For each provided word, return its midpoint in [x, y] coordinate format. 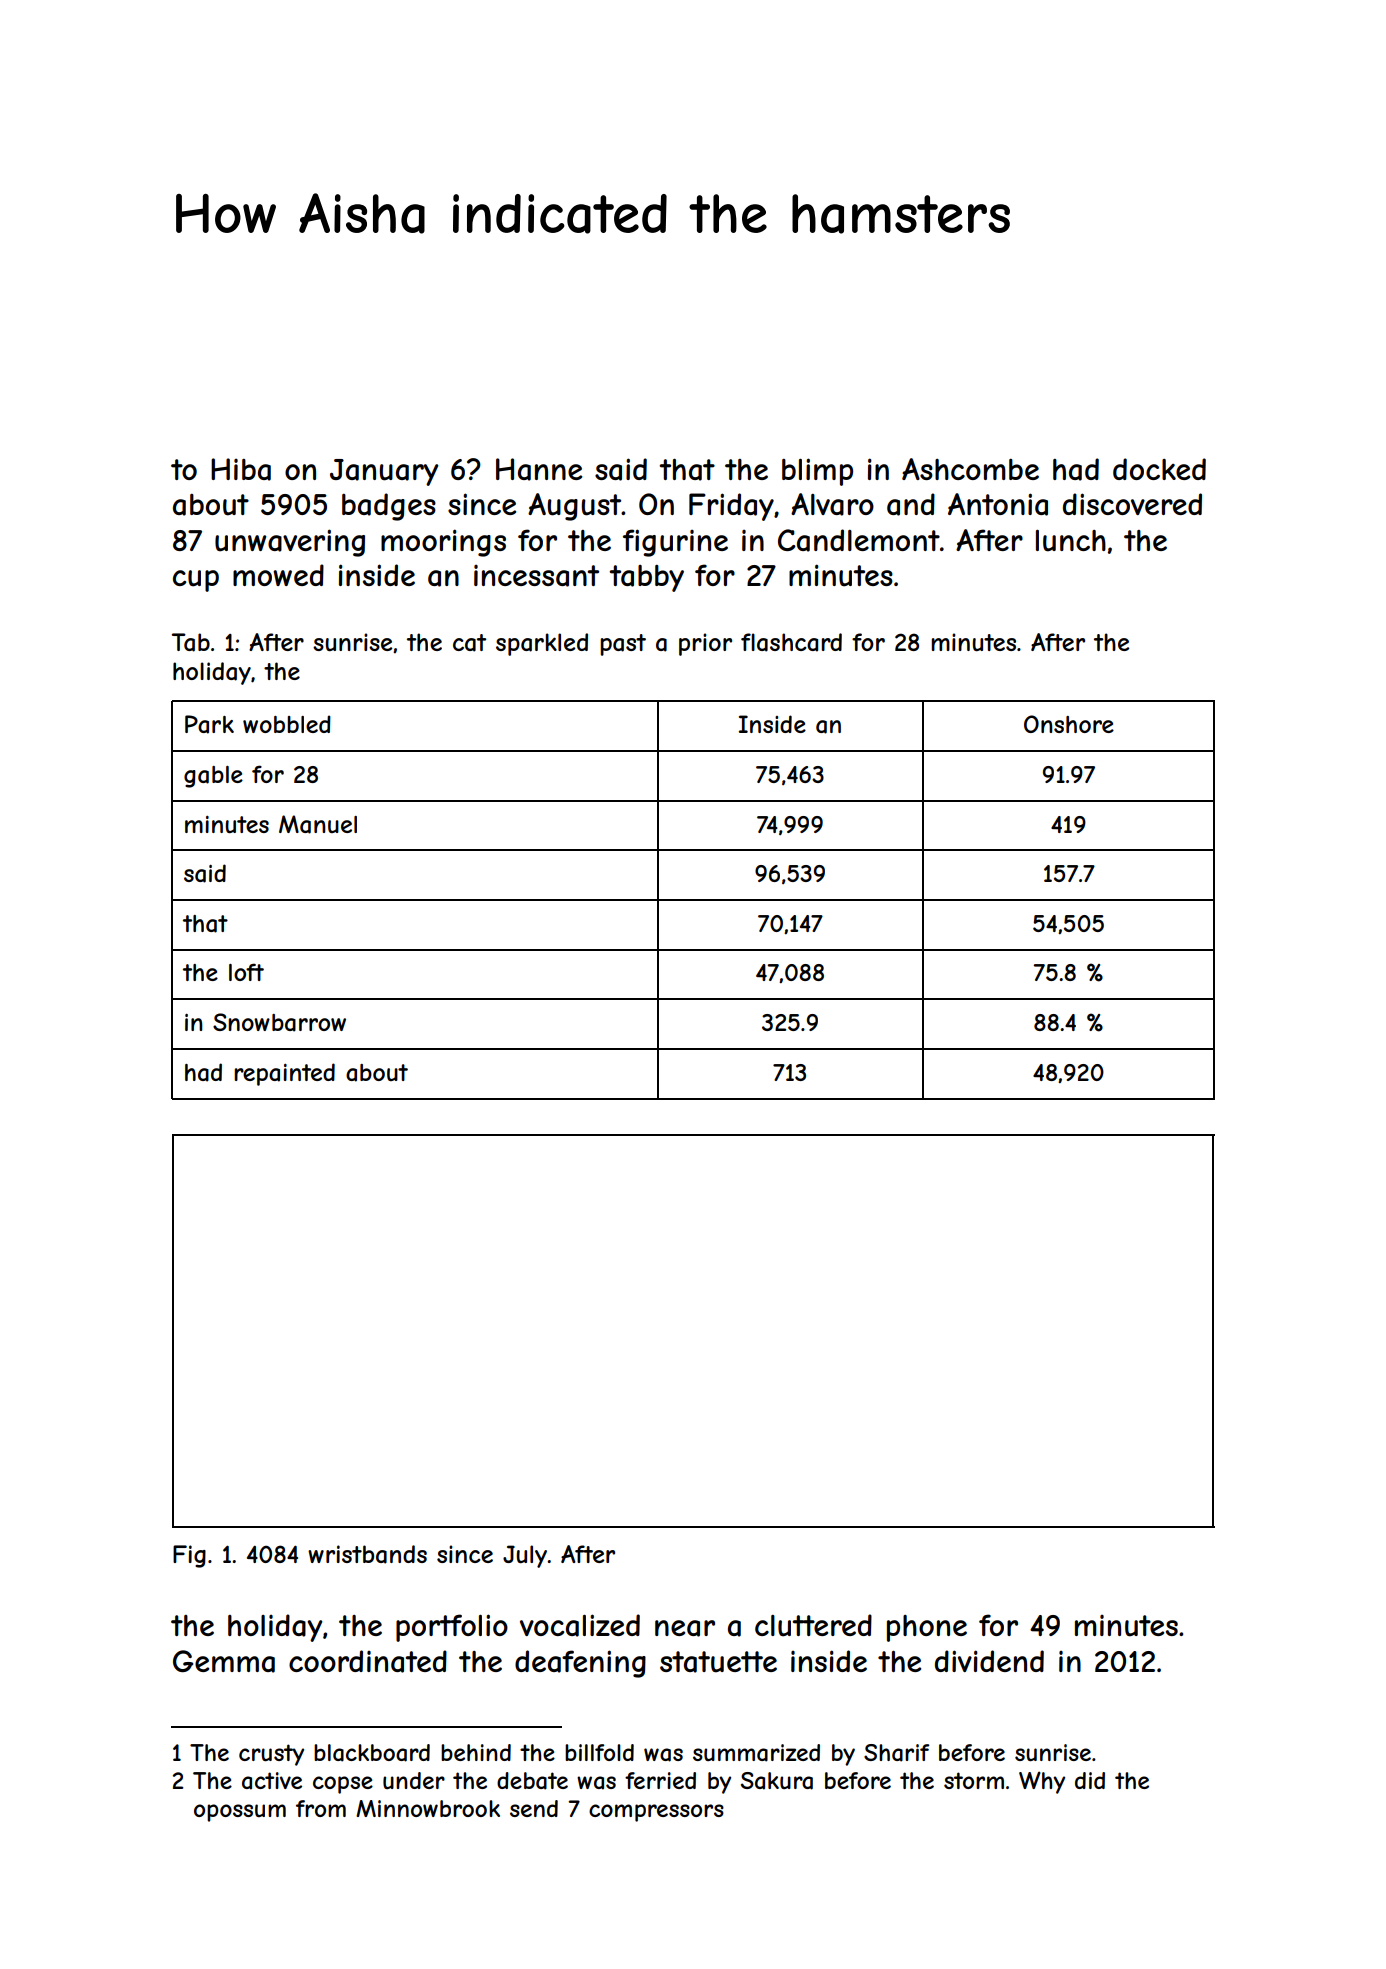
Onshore [1069, 724]
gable [213, 777]
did [1090, 1780]
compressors [656, 1813]
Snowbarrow [279, 1022]
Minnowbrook [428, 1808]
